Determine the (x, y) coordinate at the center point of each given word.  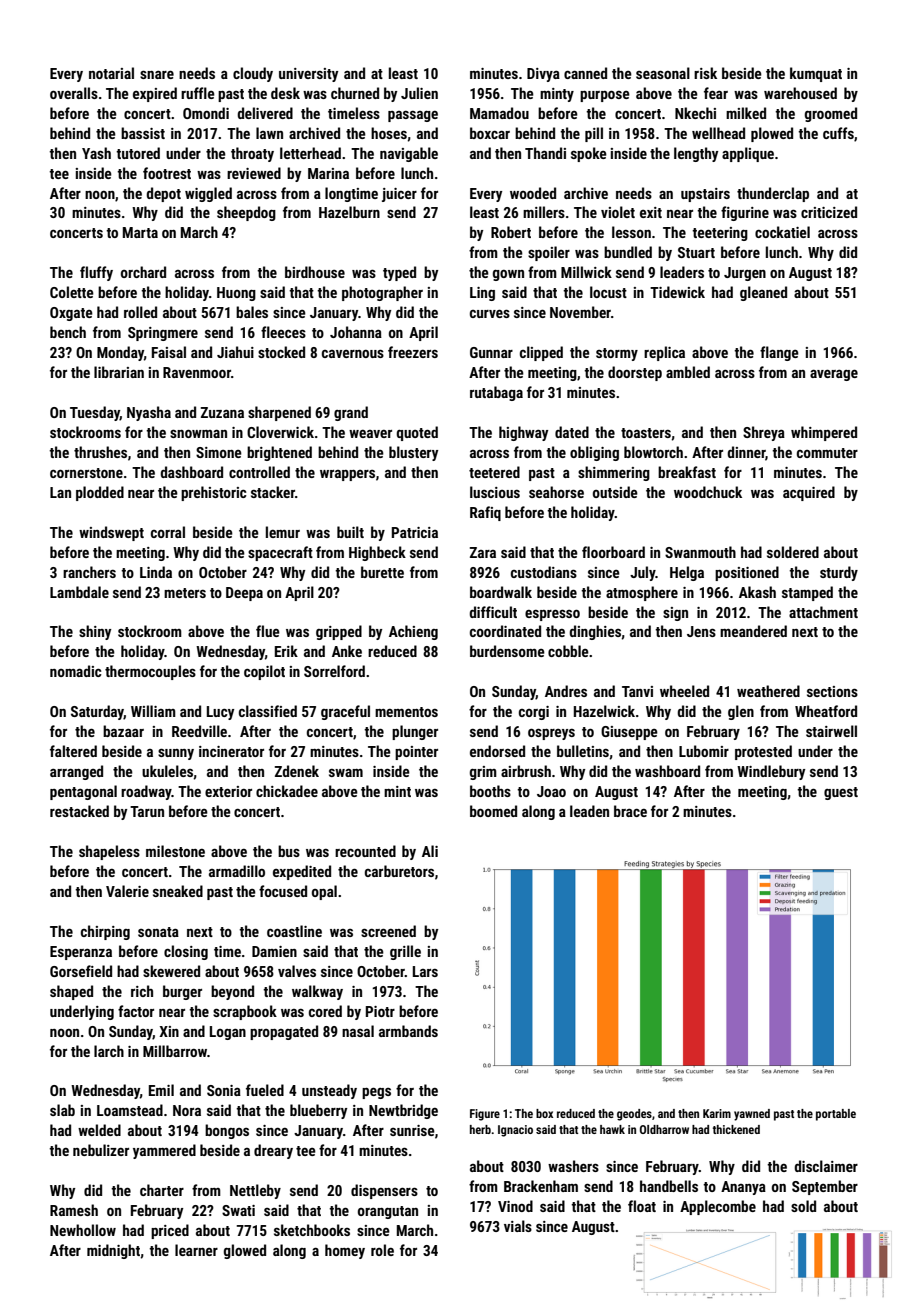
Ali (430, 851)
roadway (146, 792)
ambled (688, 372)
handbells (669, 1186)
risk (705, 73)
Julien (419, 93)
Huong (236, 294)
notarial (111, 73)
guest (841, 793)
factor (136, 1011)
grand (351, 413)
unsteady (329, 1091)
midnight (113, 1251)
